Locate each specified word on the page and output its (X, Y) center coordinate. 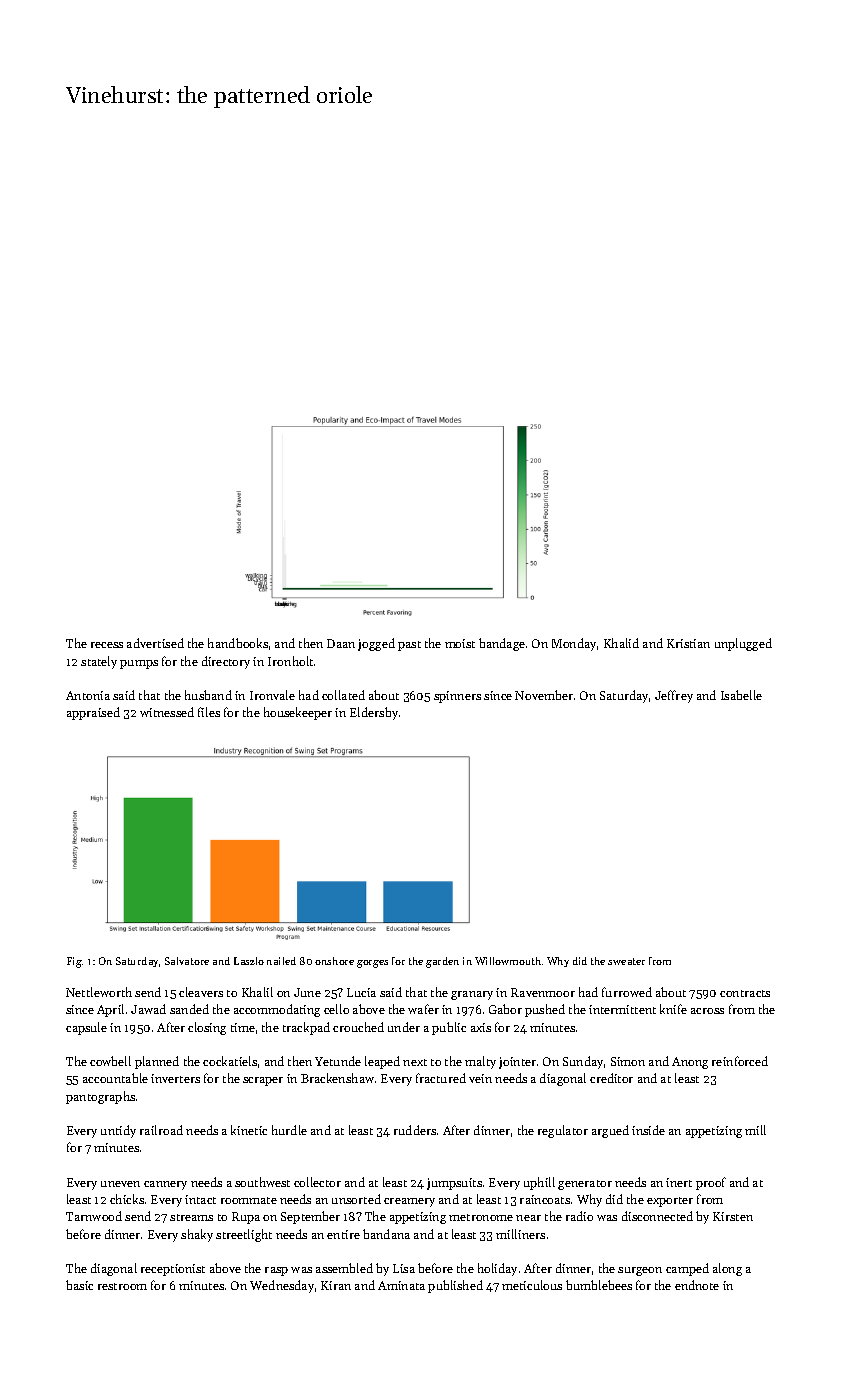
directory (226, 662)
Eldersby (374, 713)
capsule (86, 1028)
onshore (334, 961)
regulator (563, 1131)
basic (79, 1285)
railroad (161, 1130)
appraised (93, 713)
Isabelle (741, 695)
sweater (626, 961)
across (707, 1011)
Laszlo (249, 961)
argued (610, 1131)
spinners (457, 697)
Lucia (361, 992)
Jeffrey (674, 696)
